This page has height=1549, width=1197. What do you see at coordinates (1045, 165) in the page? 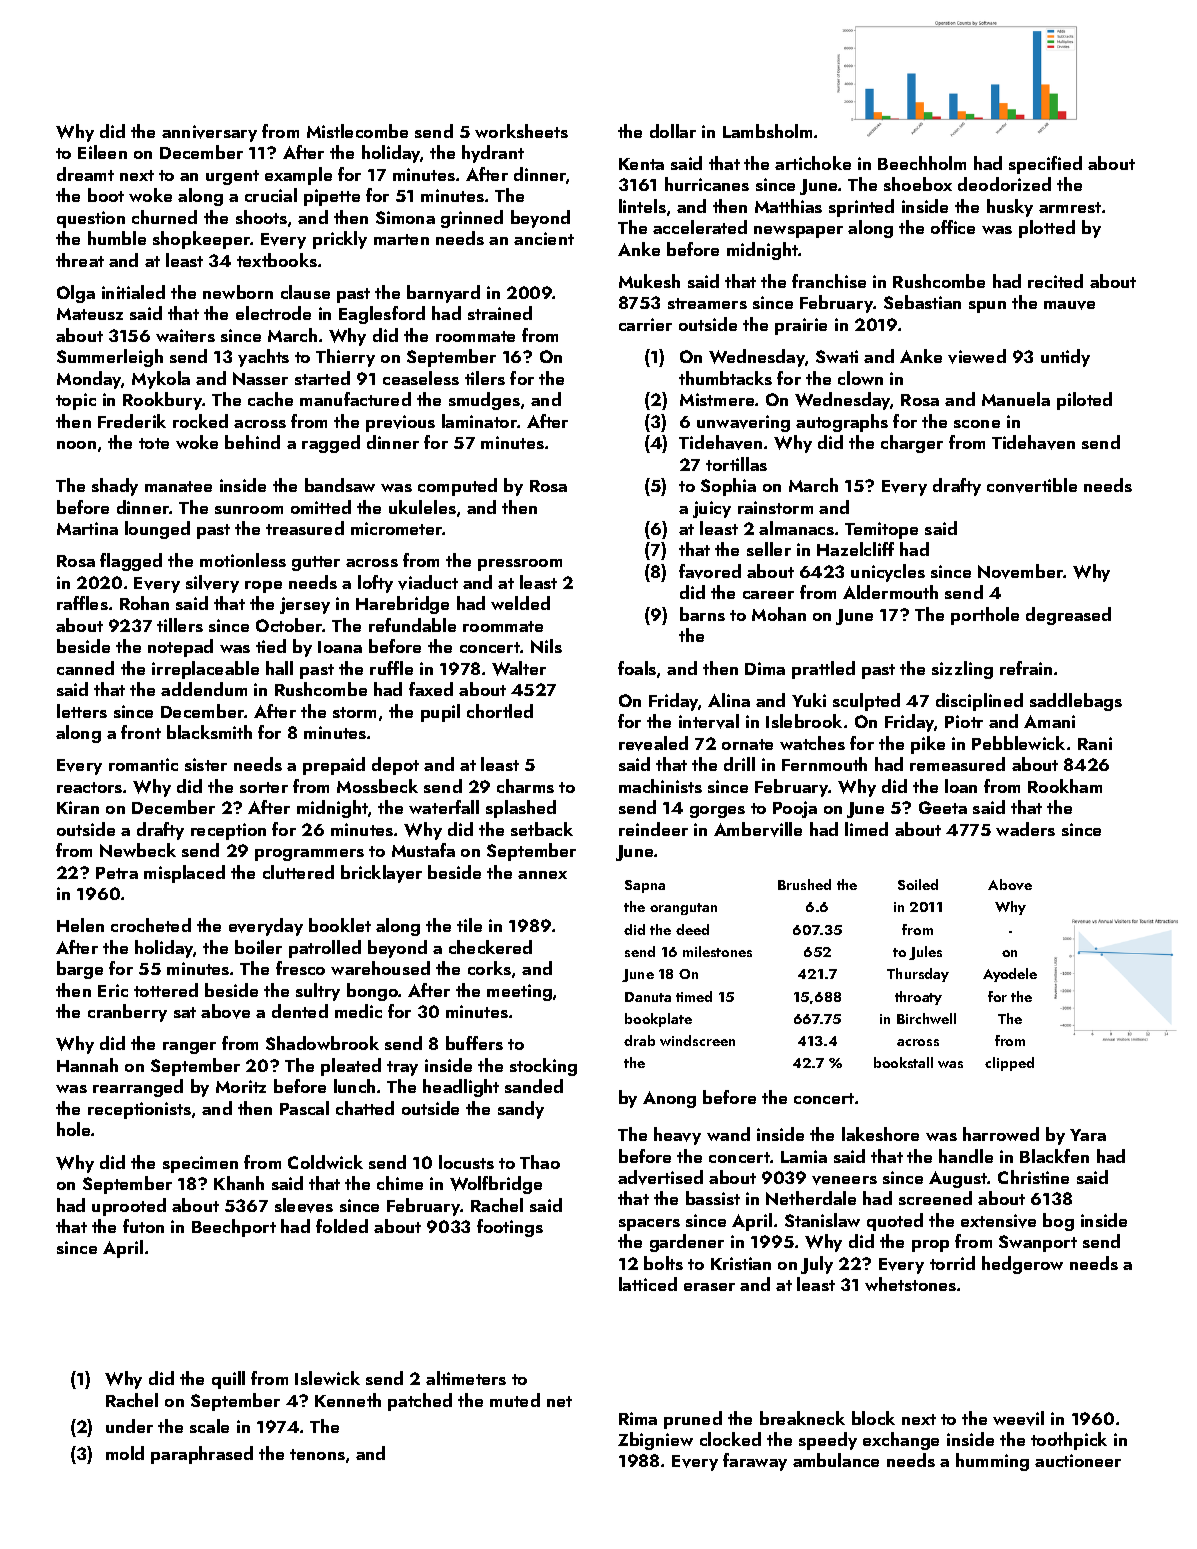
I see `specified` at bounding box center [1045, 165].
